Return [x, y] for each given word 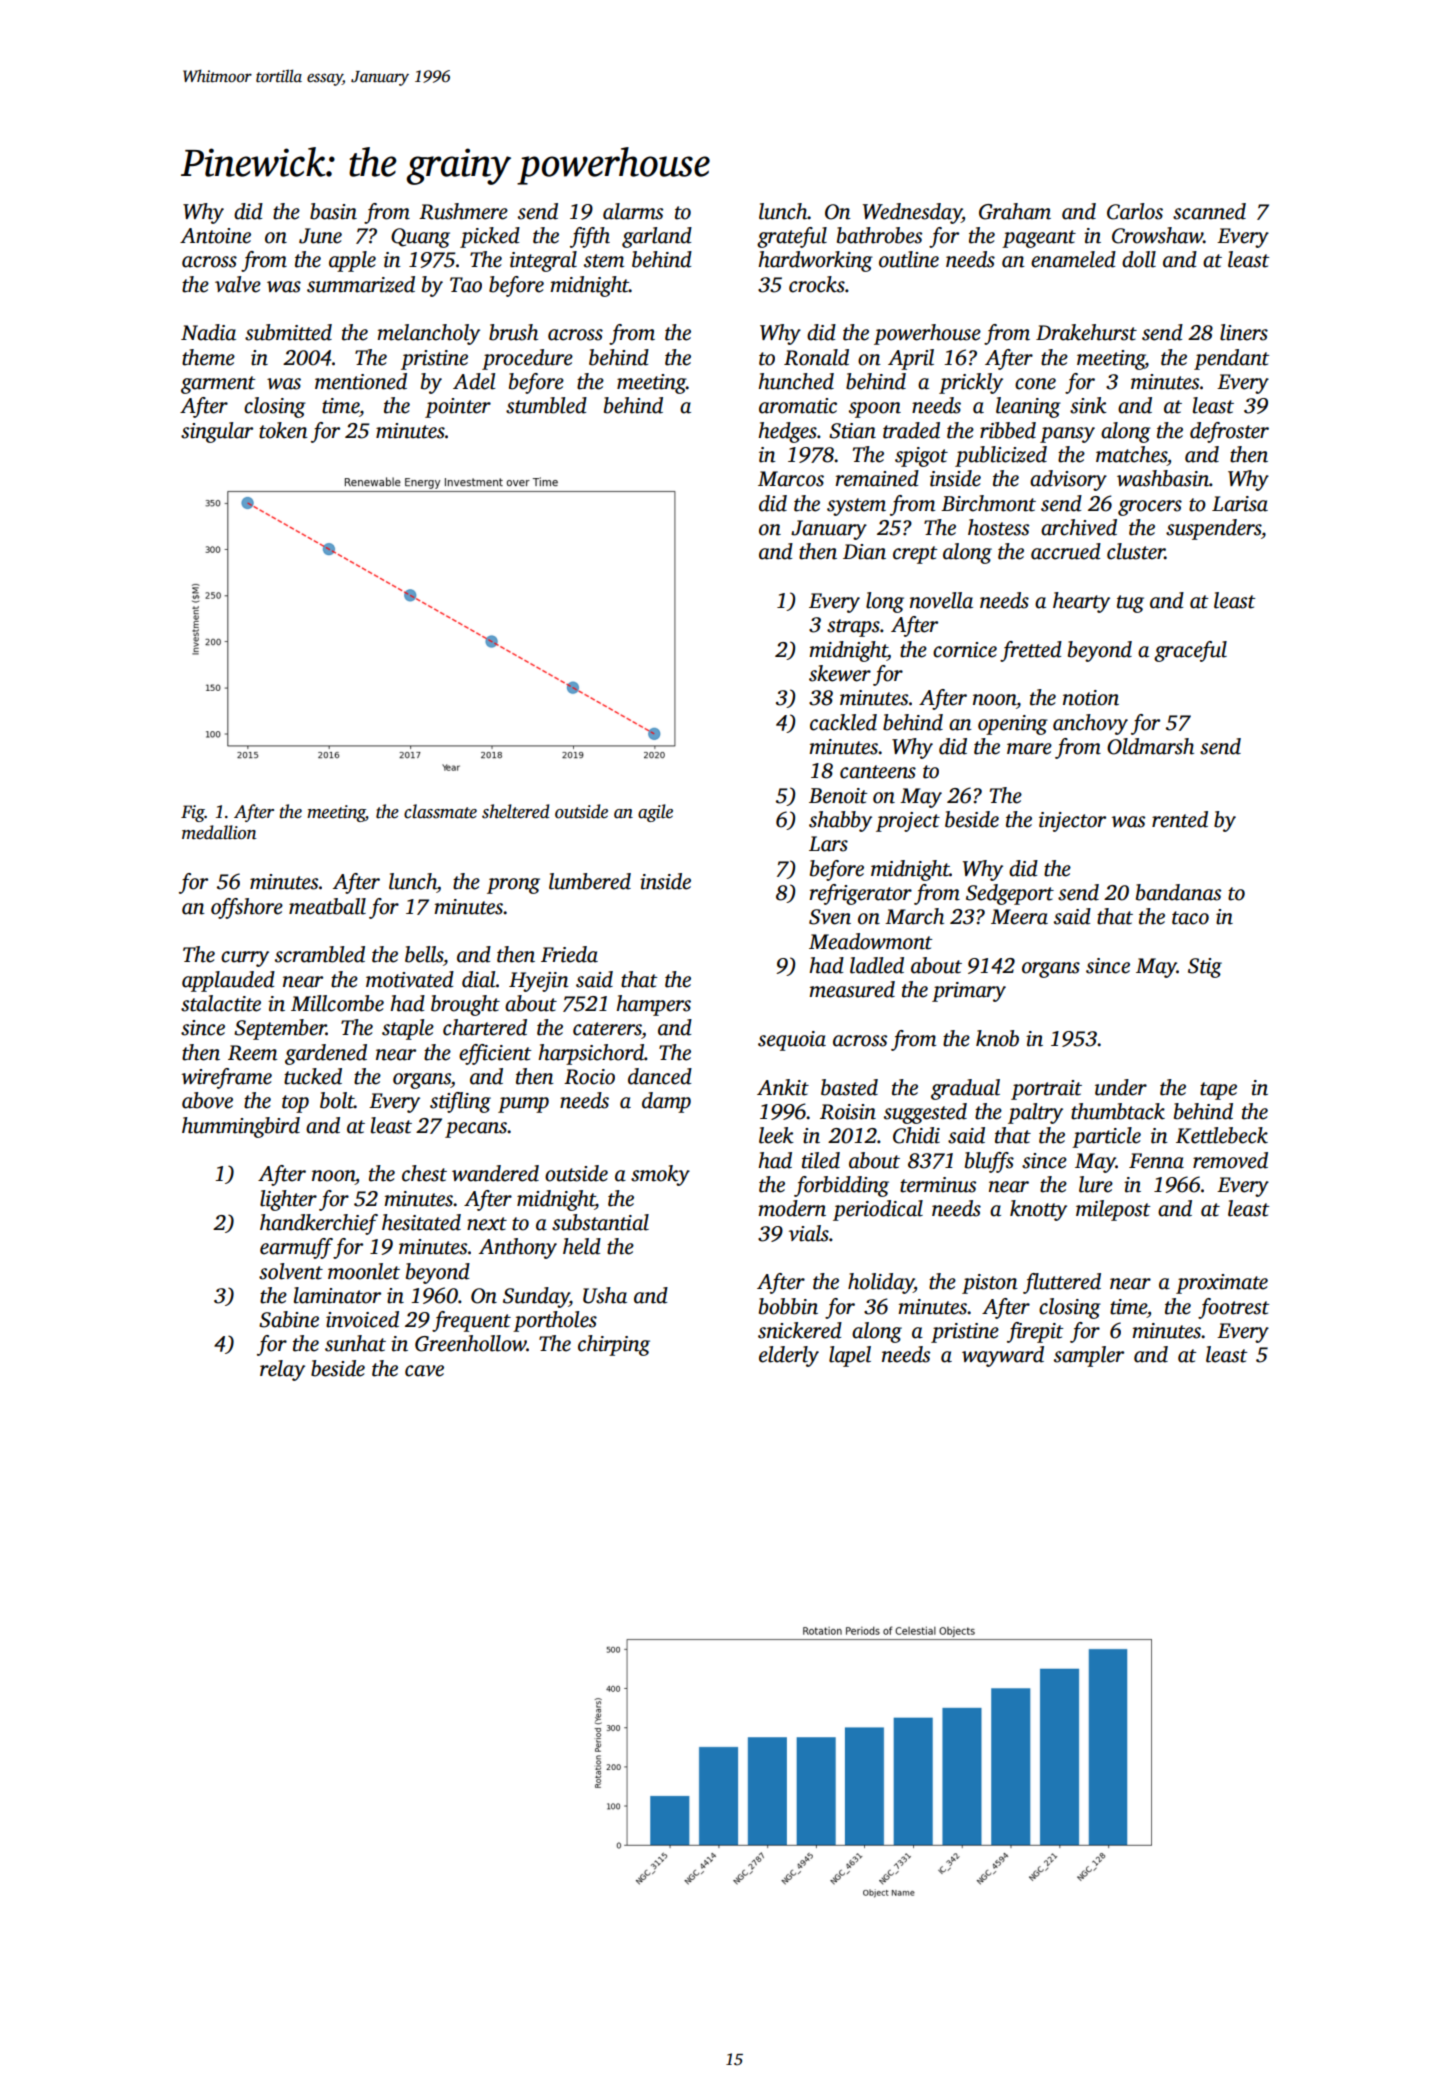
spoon [875, 410]
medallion [219, 832]
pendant [1231, 359]
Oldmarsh [1150, 746]
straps [853, 628]
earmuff [296, 1248]
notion [1091, 698]
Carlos [1135, 211]
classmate [440, 811]
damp [666, 1102]
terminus [938, 1185]
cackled [843, 722]
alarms [633, 211]
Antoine [215, 236]
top [295, 1104]
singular [217, 432]
